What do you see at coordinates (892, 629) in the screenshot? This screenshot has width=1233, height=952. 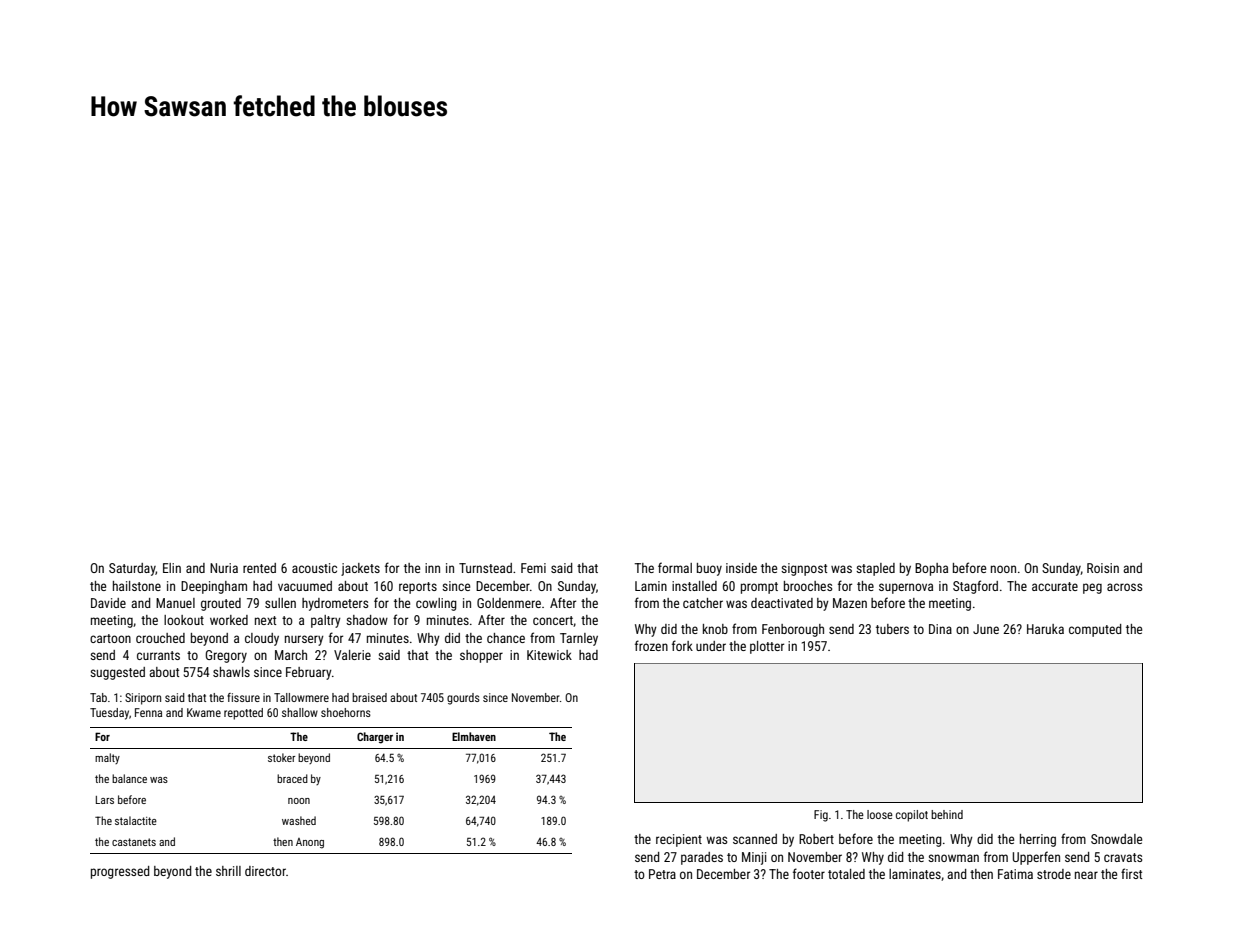 I see `tubers` at bounding box center [892, 629].
